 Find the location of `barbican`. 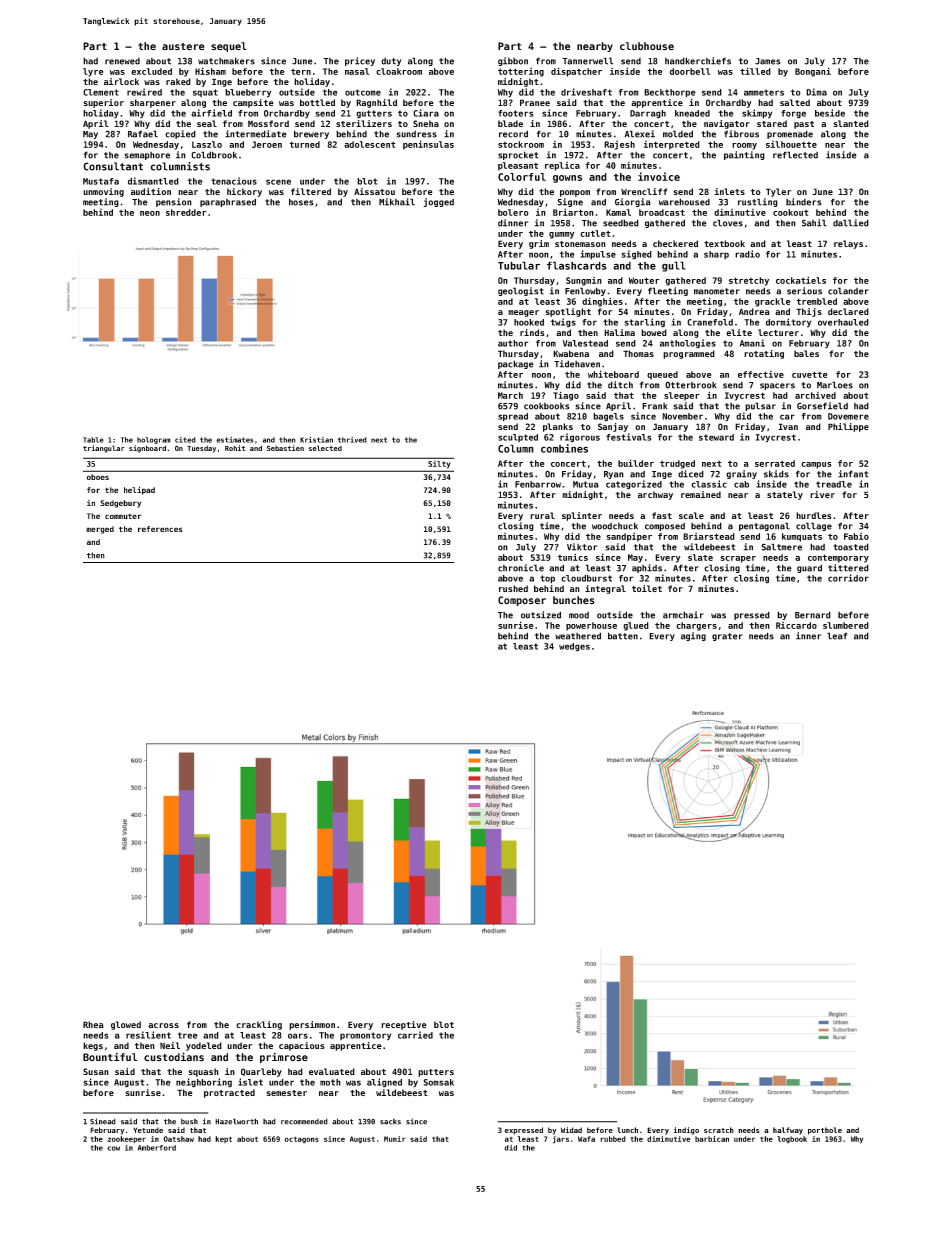

barbican is located at coordinates (712, 1139).
